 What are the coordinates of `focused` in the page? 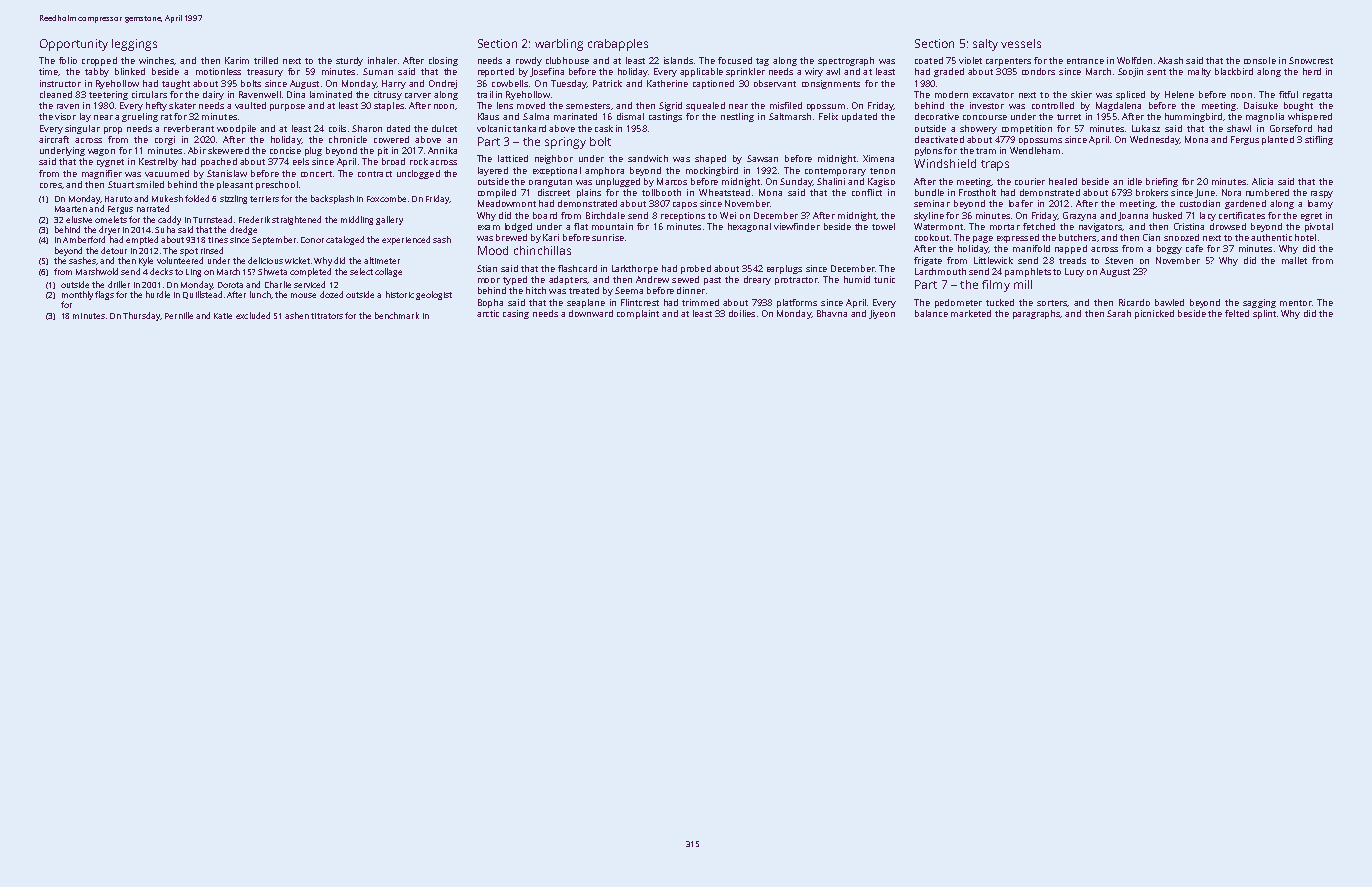 It's located at (735, 60).
